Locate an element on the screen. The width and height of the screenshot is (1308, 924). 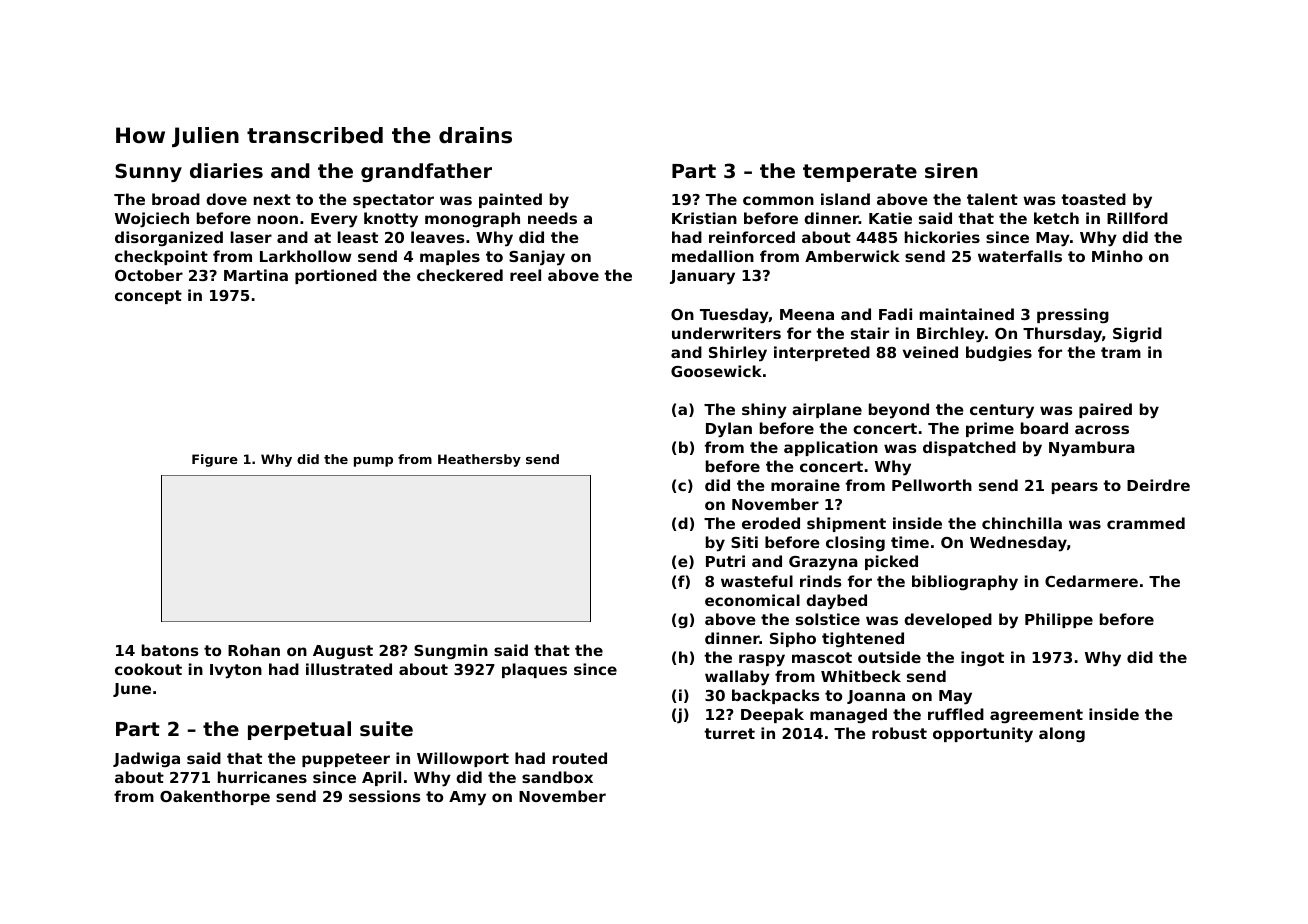
August is located at coordinates (343, 652).
